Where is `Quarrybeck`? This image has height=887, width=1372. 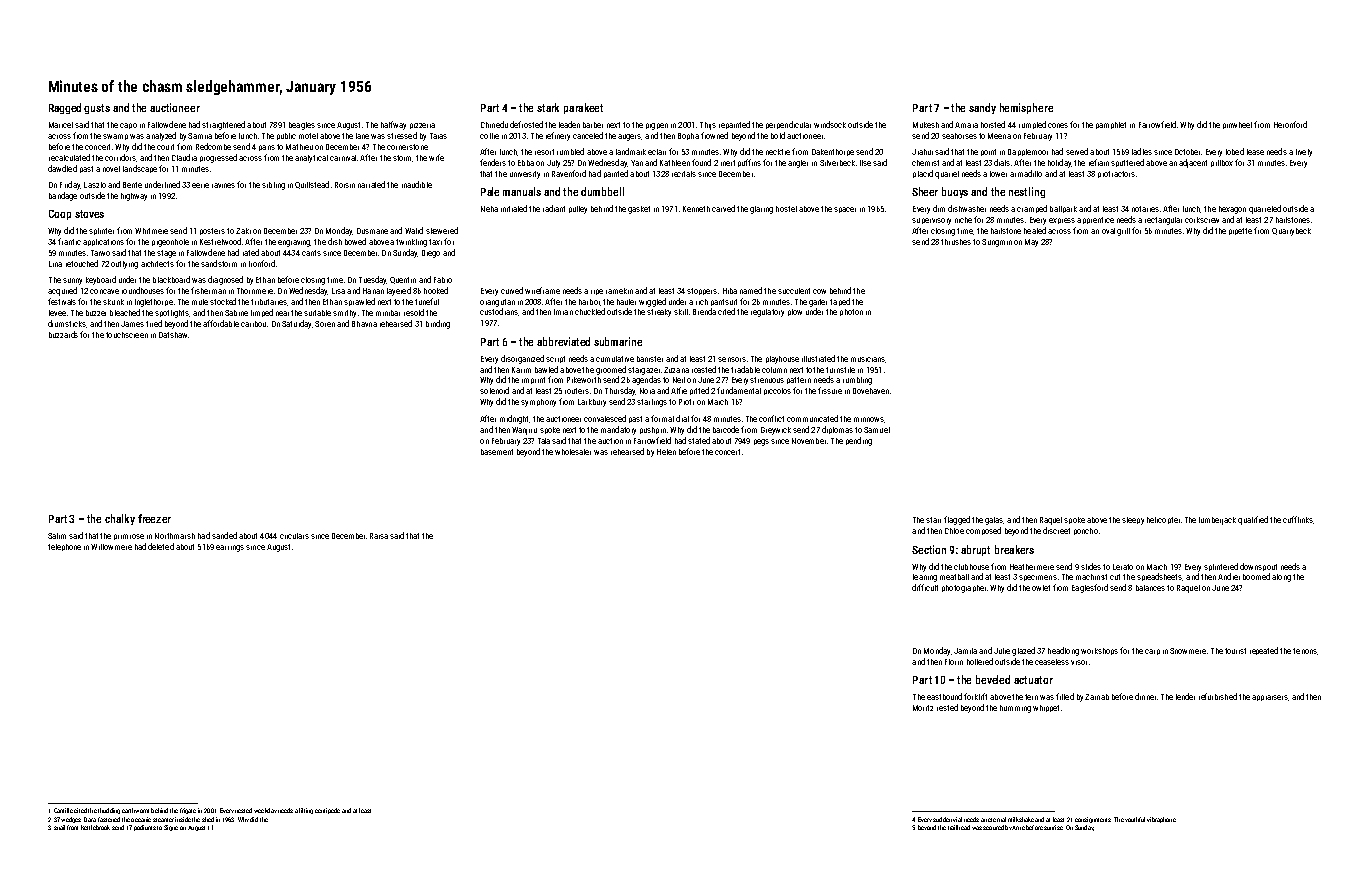
Quarrybeck is located at coordinates (1291, 232).
